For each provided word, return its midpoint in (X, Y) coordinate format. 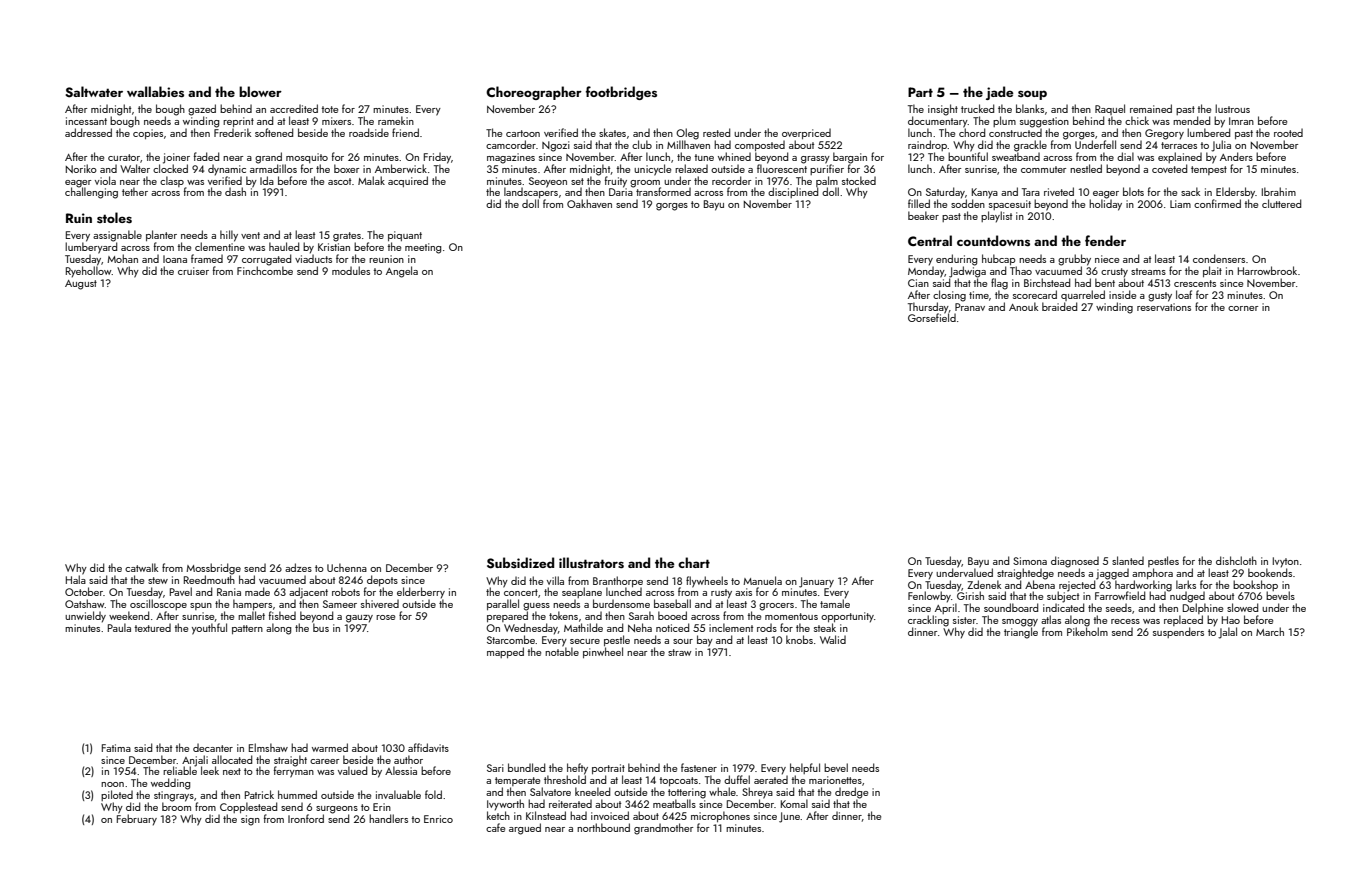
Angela (402, 272)
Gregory (1164, 134)
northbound (603, 827)
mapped (505, 652)
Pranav (970, 307)
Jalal (1227, 633)
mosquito (307, 158)
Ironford (306, 818)
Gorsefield (932, 317)
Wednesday (531, 629)
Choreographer (534, 93)
